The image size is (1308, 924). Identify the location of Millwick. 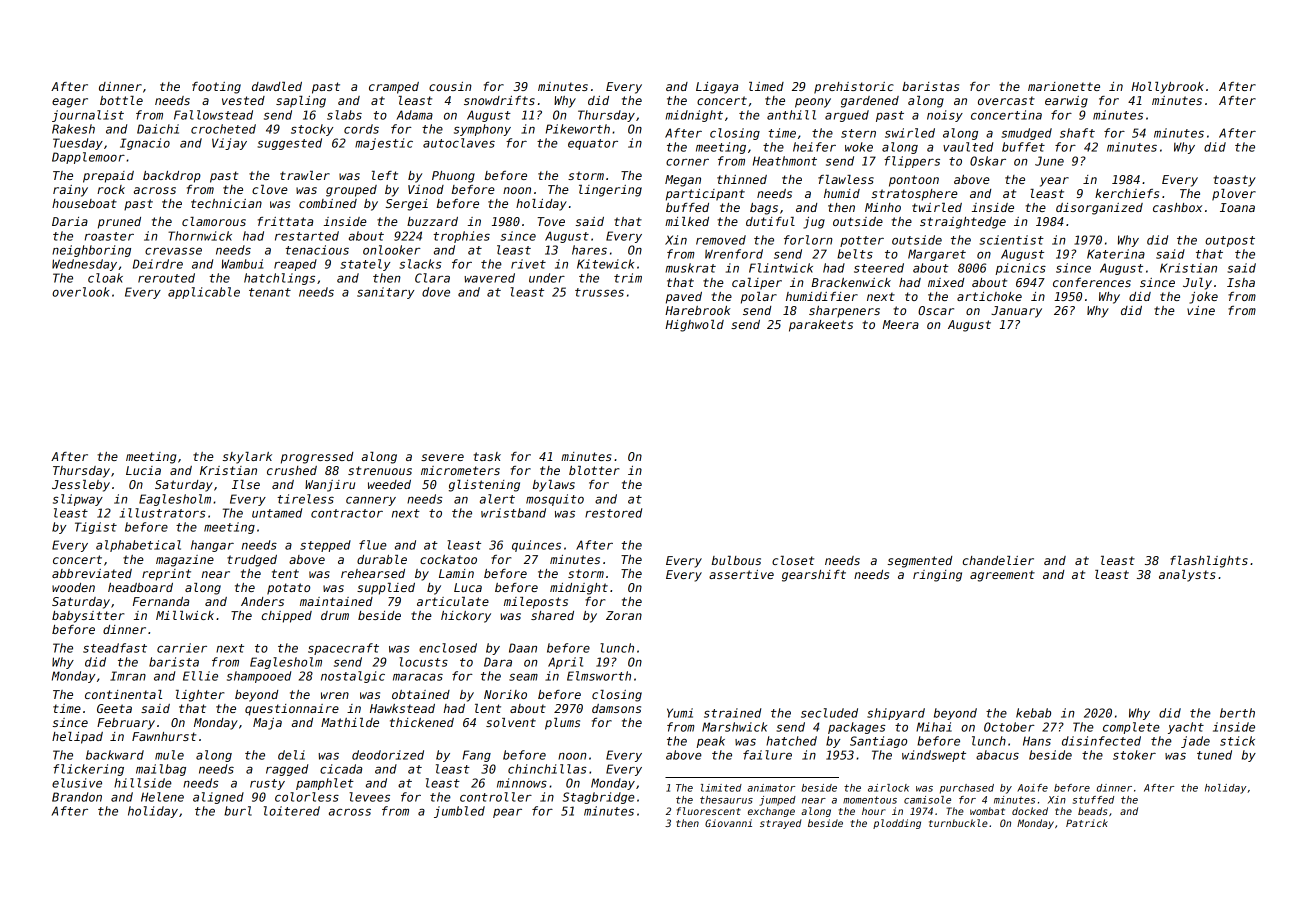
(185, 615).
